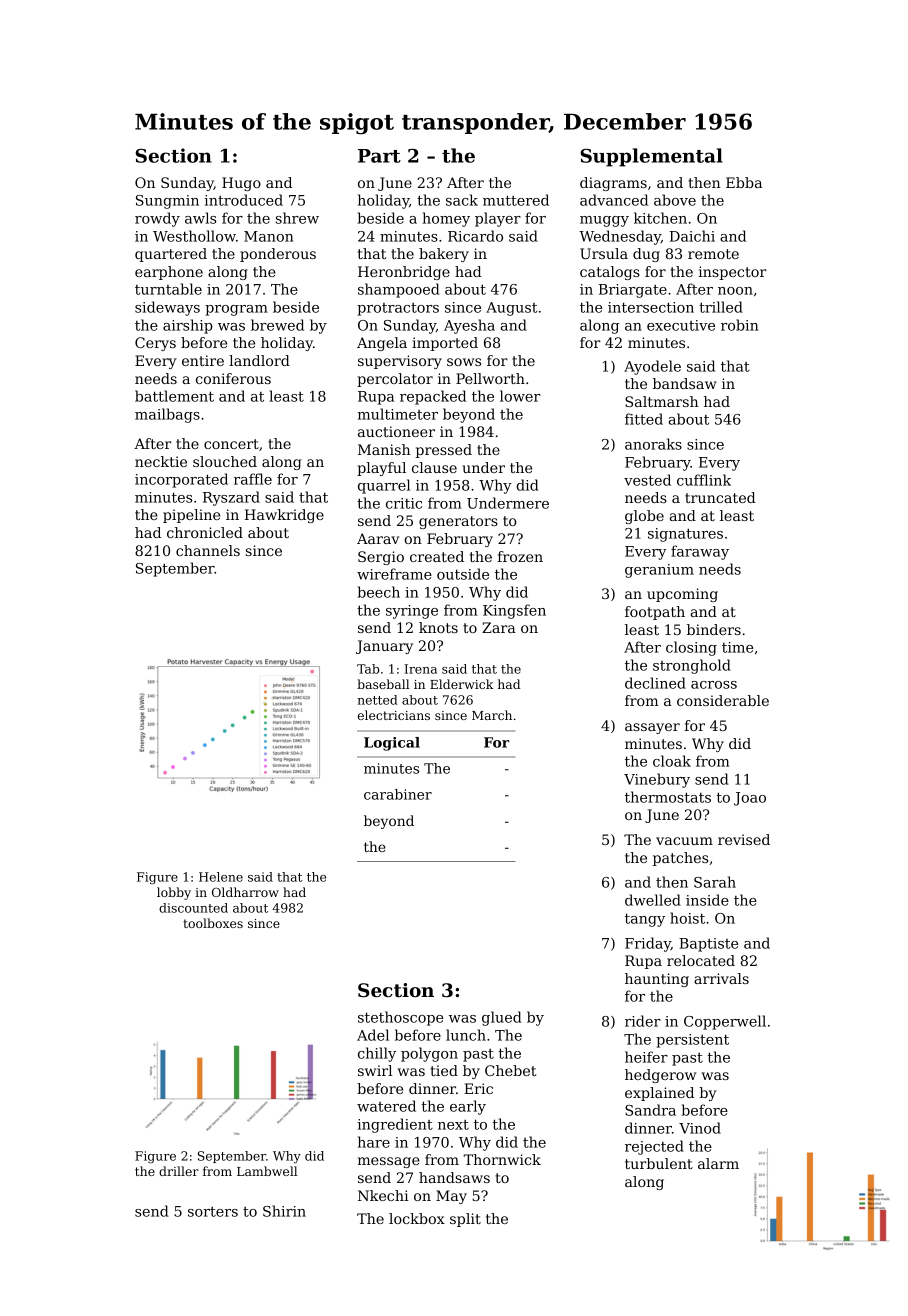 Image resolution: width=908 pixels, height=1316 pixels. I want to click on Oldharrow, so click(245, 892).
